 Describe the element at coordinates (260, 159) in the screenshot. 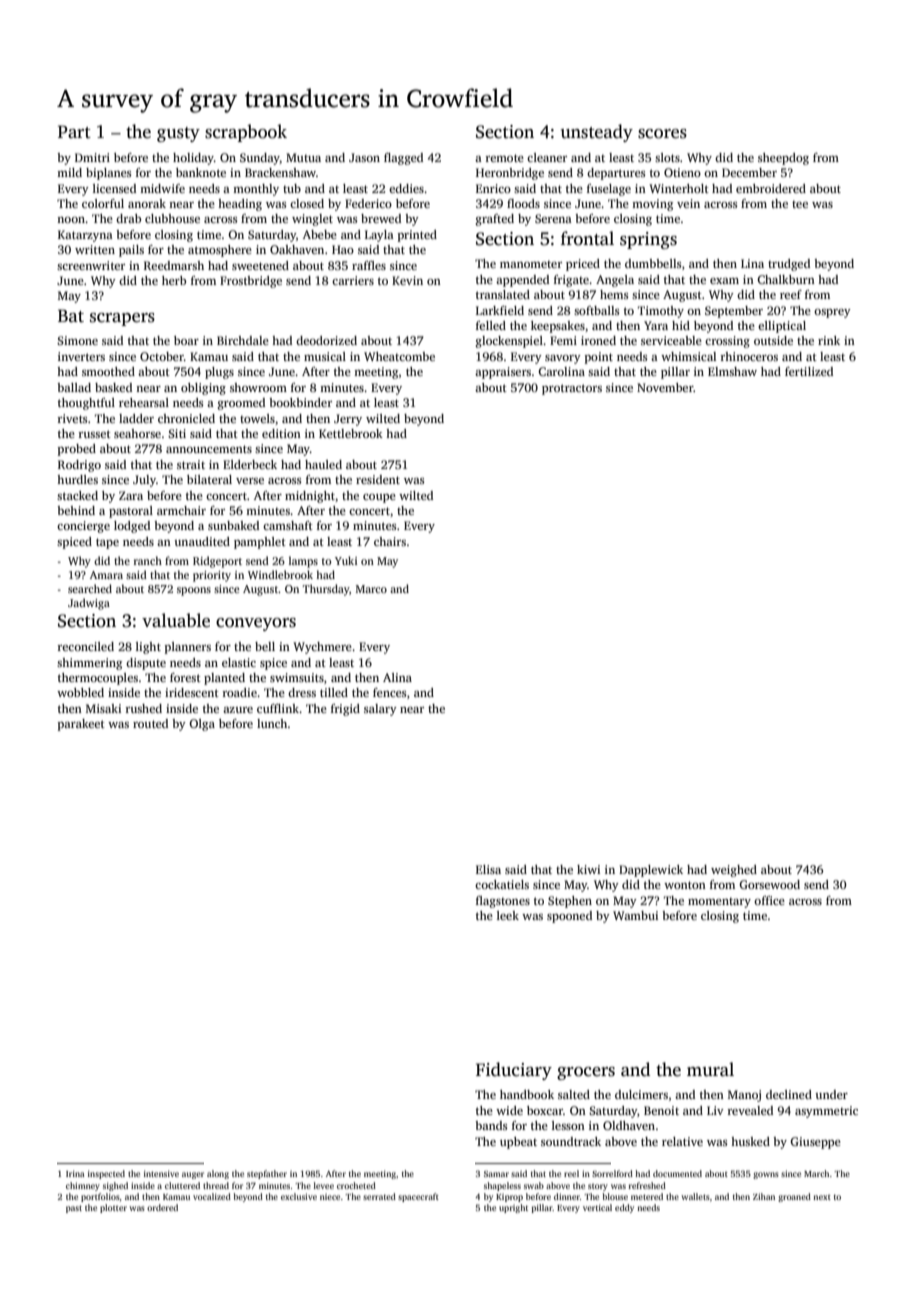

I see `Sunday` at that location.
